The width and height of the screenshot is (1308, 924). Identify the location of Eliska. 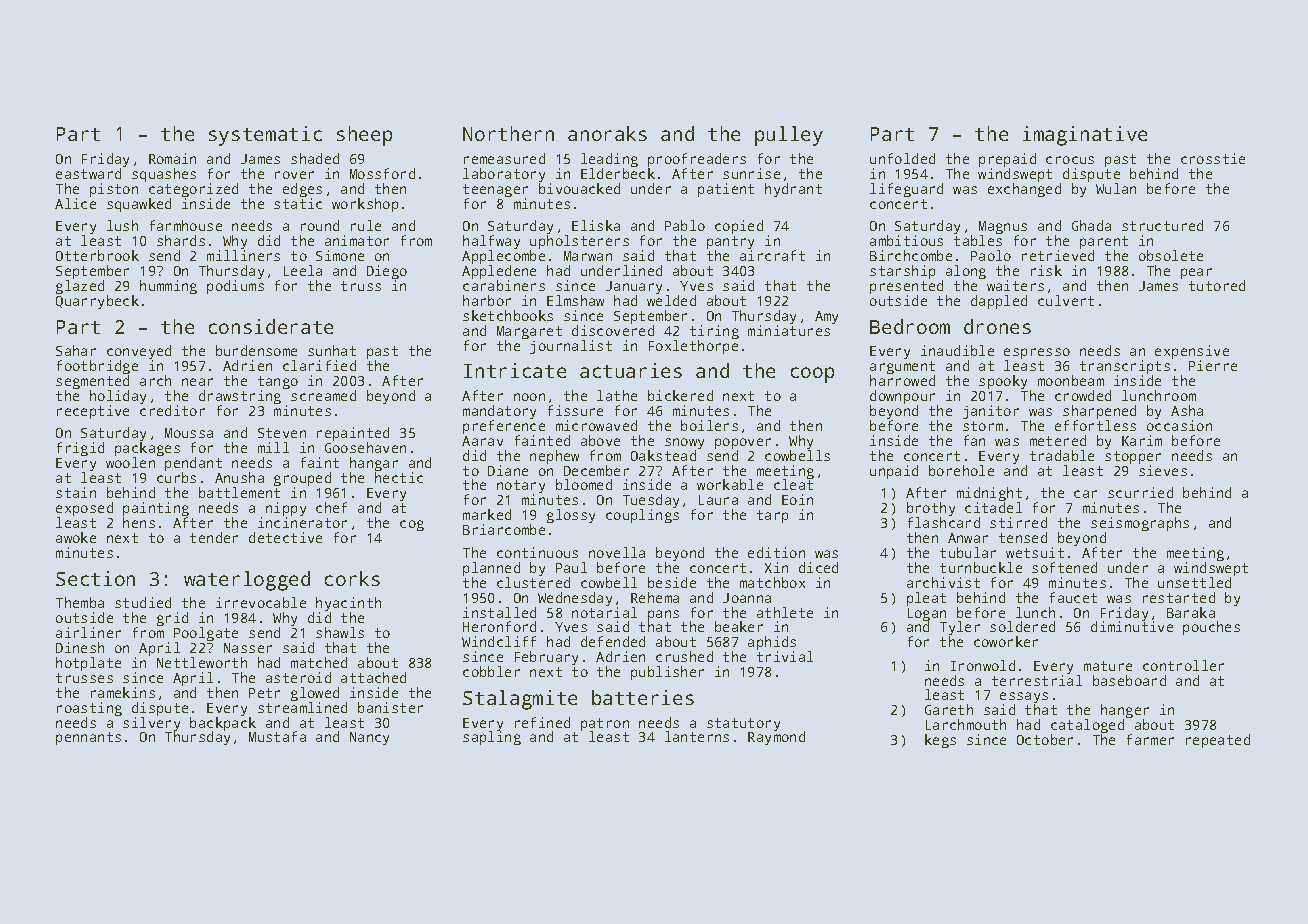
(596, 225).
